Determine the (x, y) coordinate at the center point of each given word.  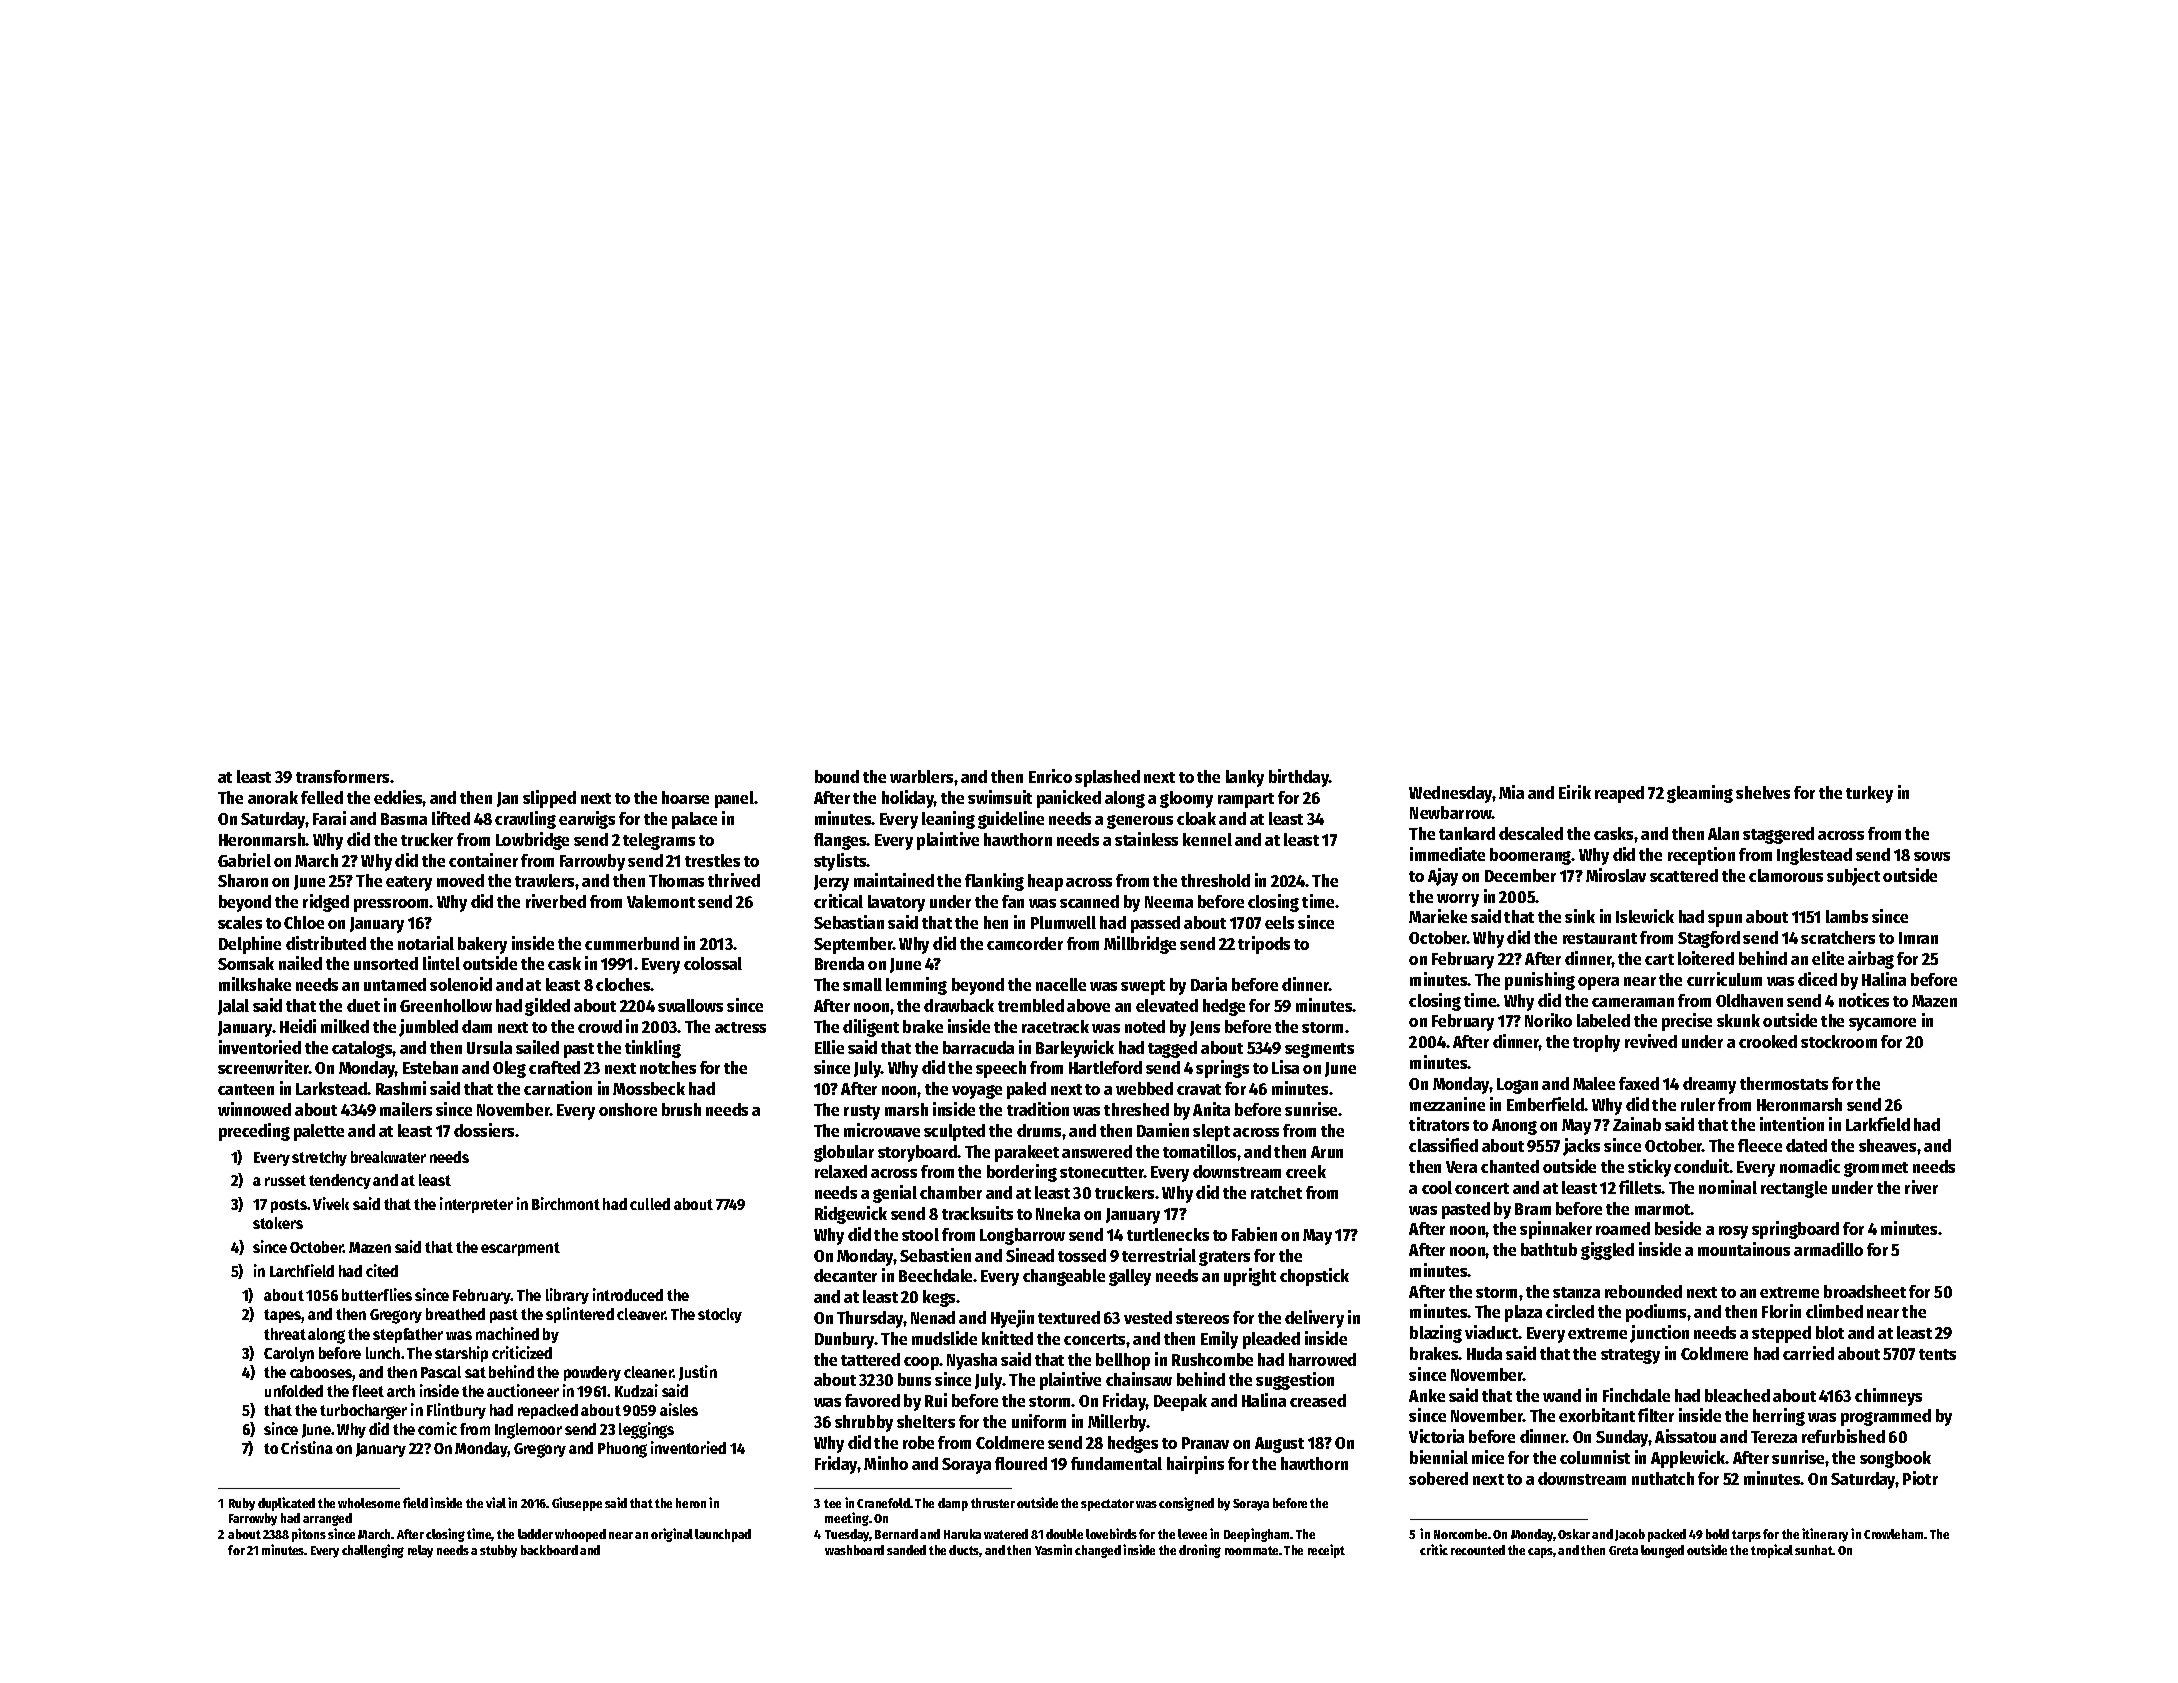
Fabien (1254, 1234)
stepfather (408, 1335)
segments (1319, 1050)
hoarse (685, 797)
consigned (1186, 1504)
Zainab (1637, 1124)
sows (1932, 856)
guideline (1011, 820)
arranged (327, 1519)
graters (1224, 1258)
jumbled (428, 1028)
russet (285, 1180)
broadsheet (1865, 1291)
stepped (1781, 1334)
